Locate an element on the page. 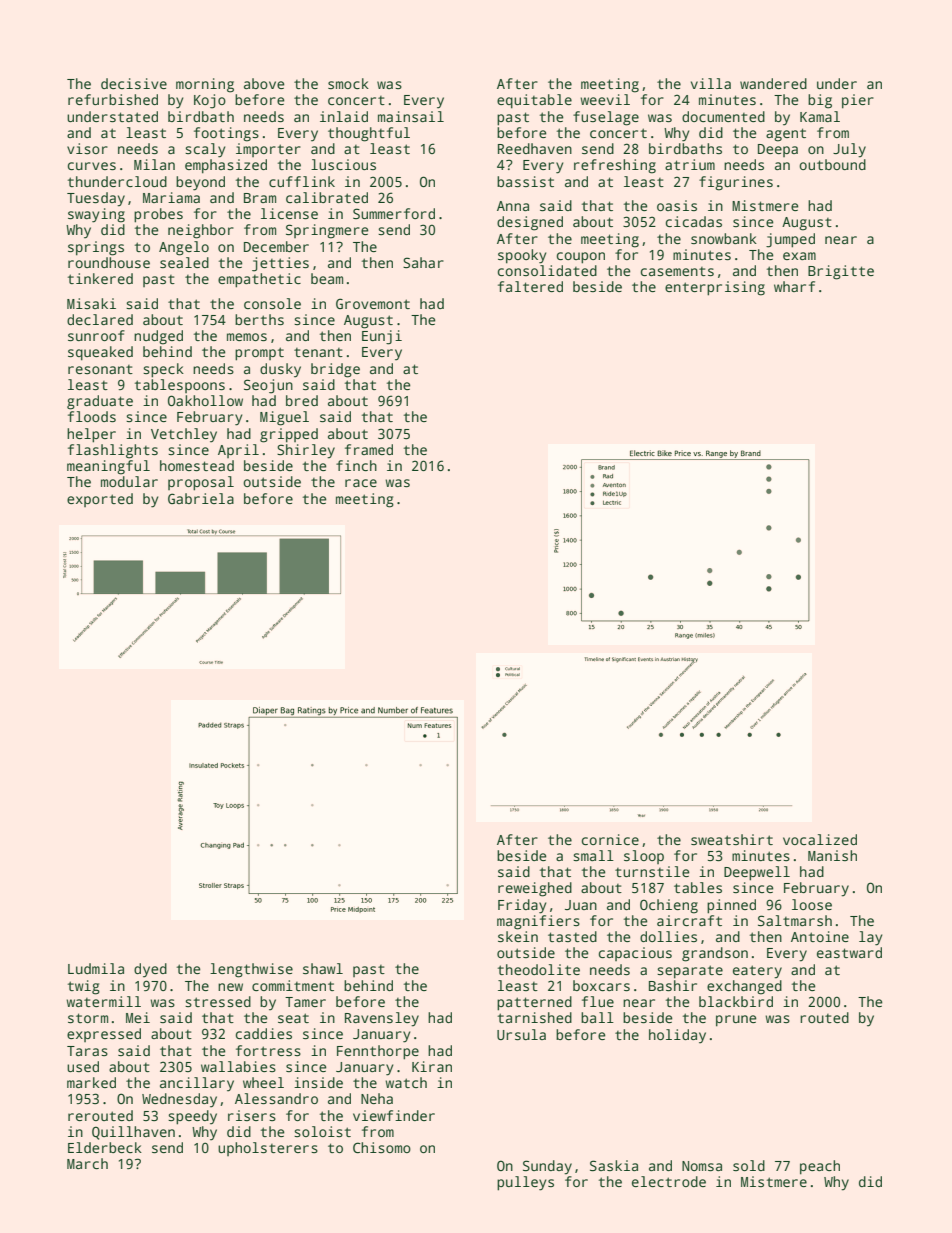 The width and height of the page is (952, 1233). framed is located at coordinates (369, 449).
